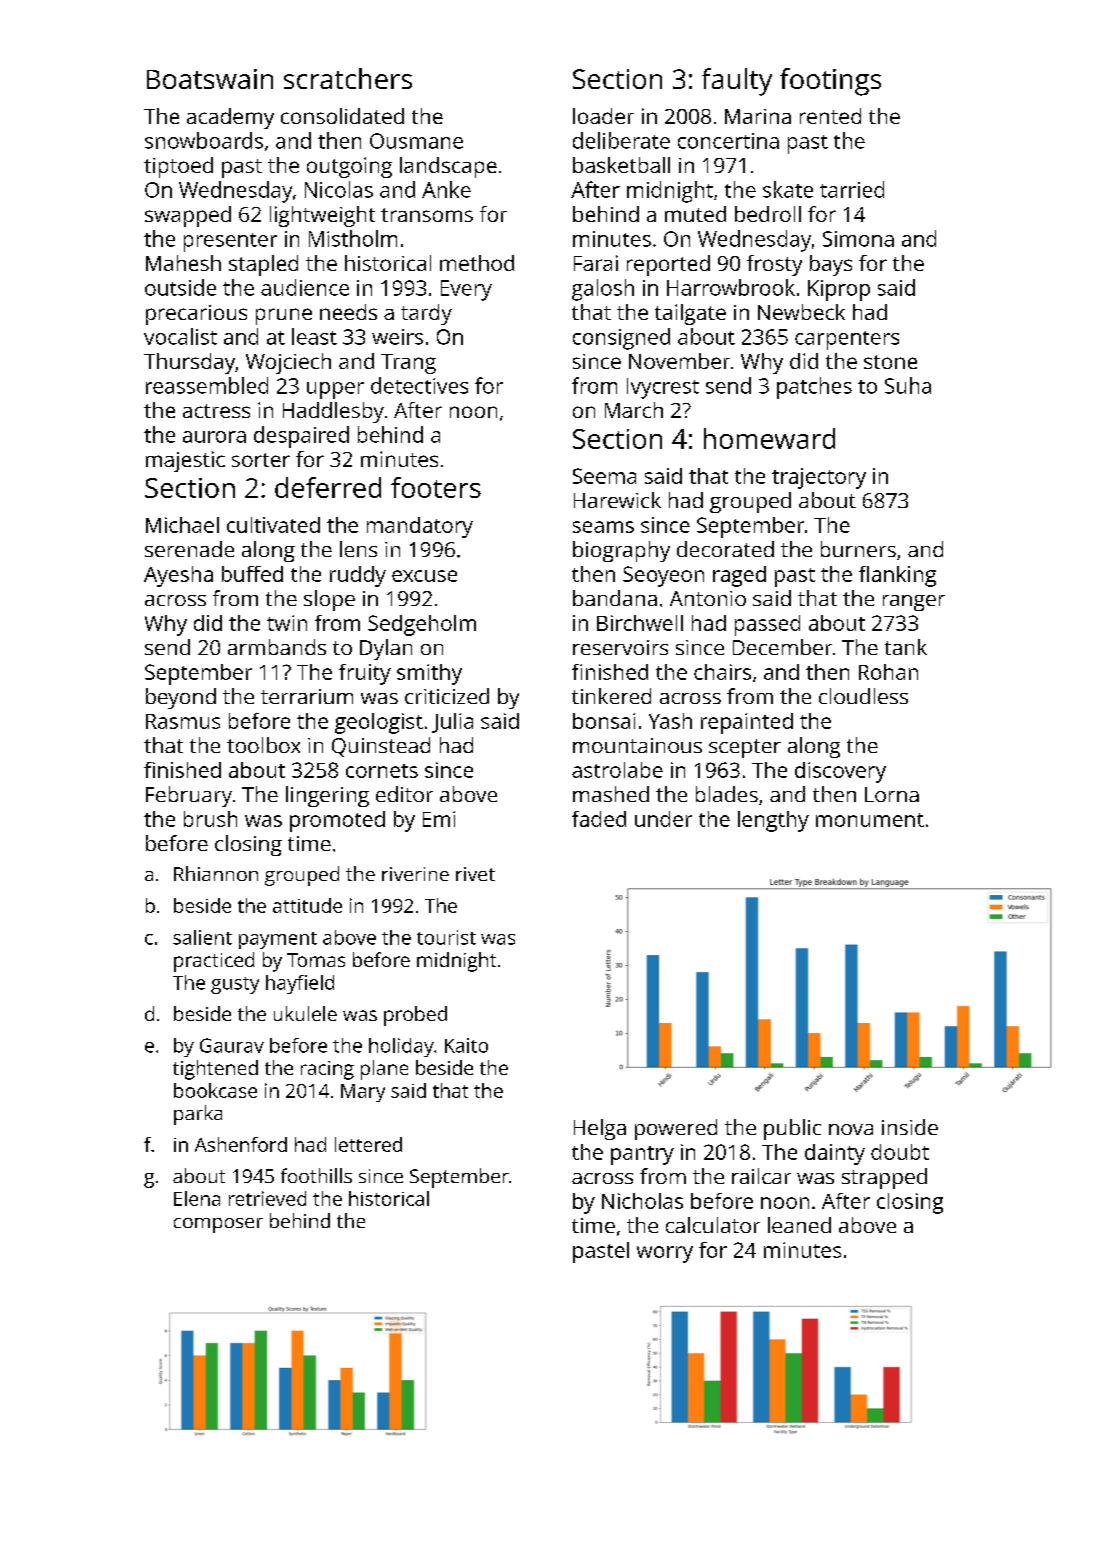  What do you see at coordinates (870, 820) in the page?
I see `monument` at bounding box center [870, 820].
